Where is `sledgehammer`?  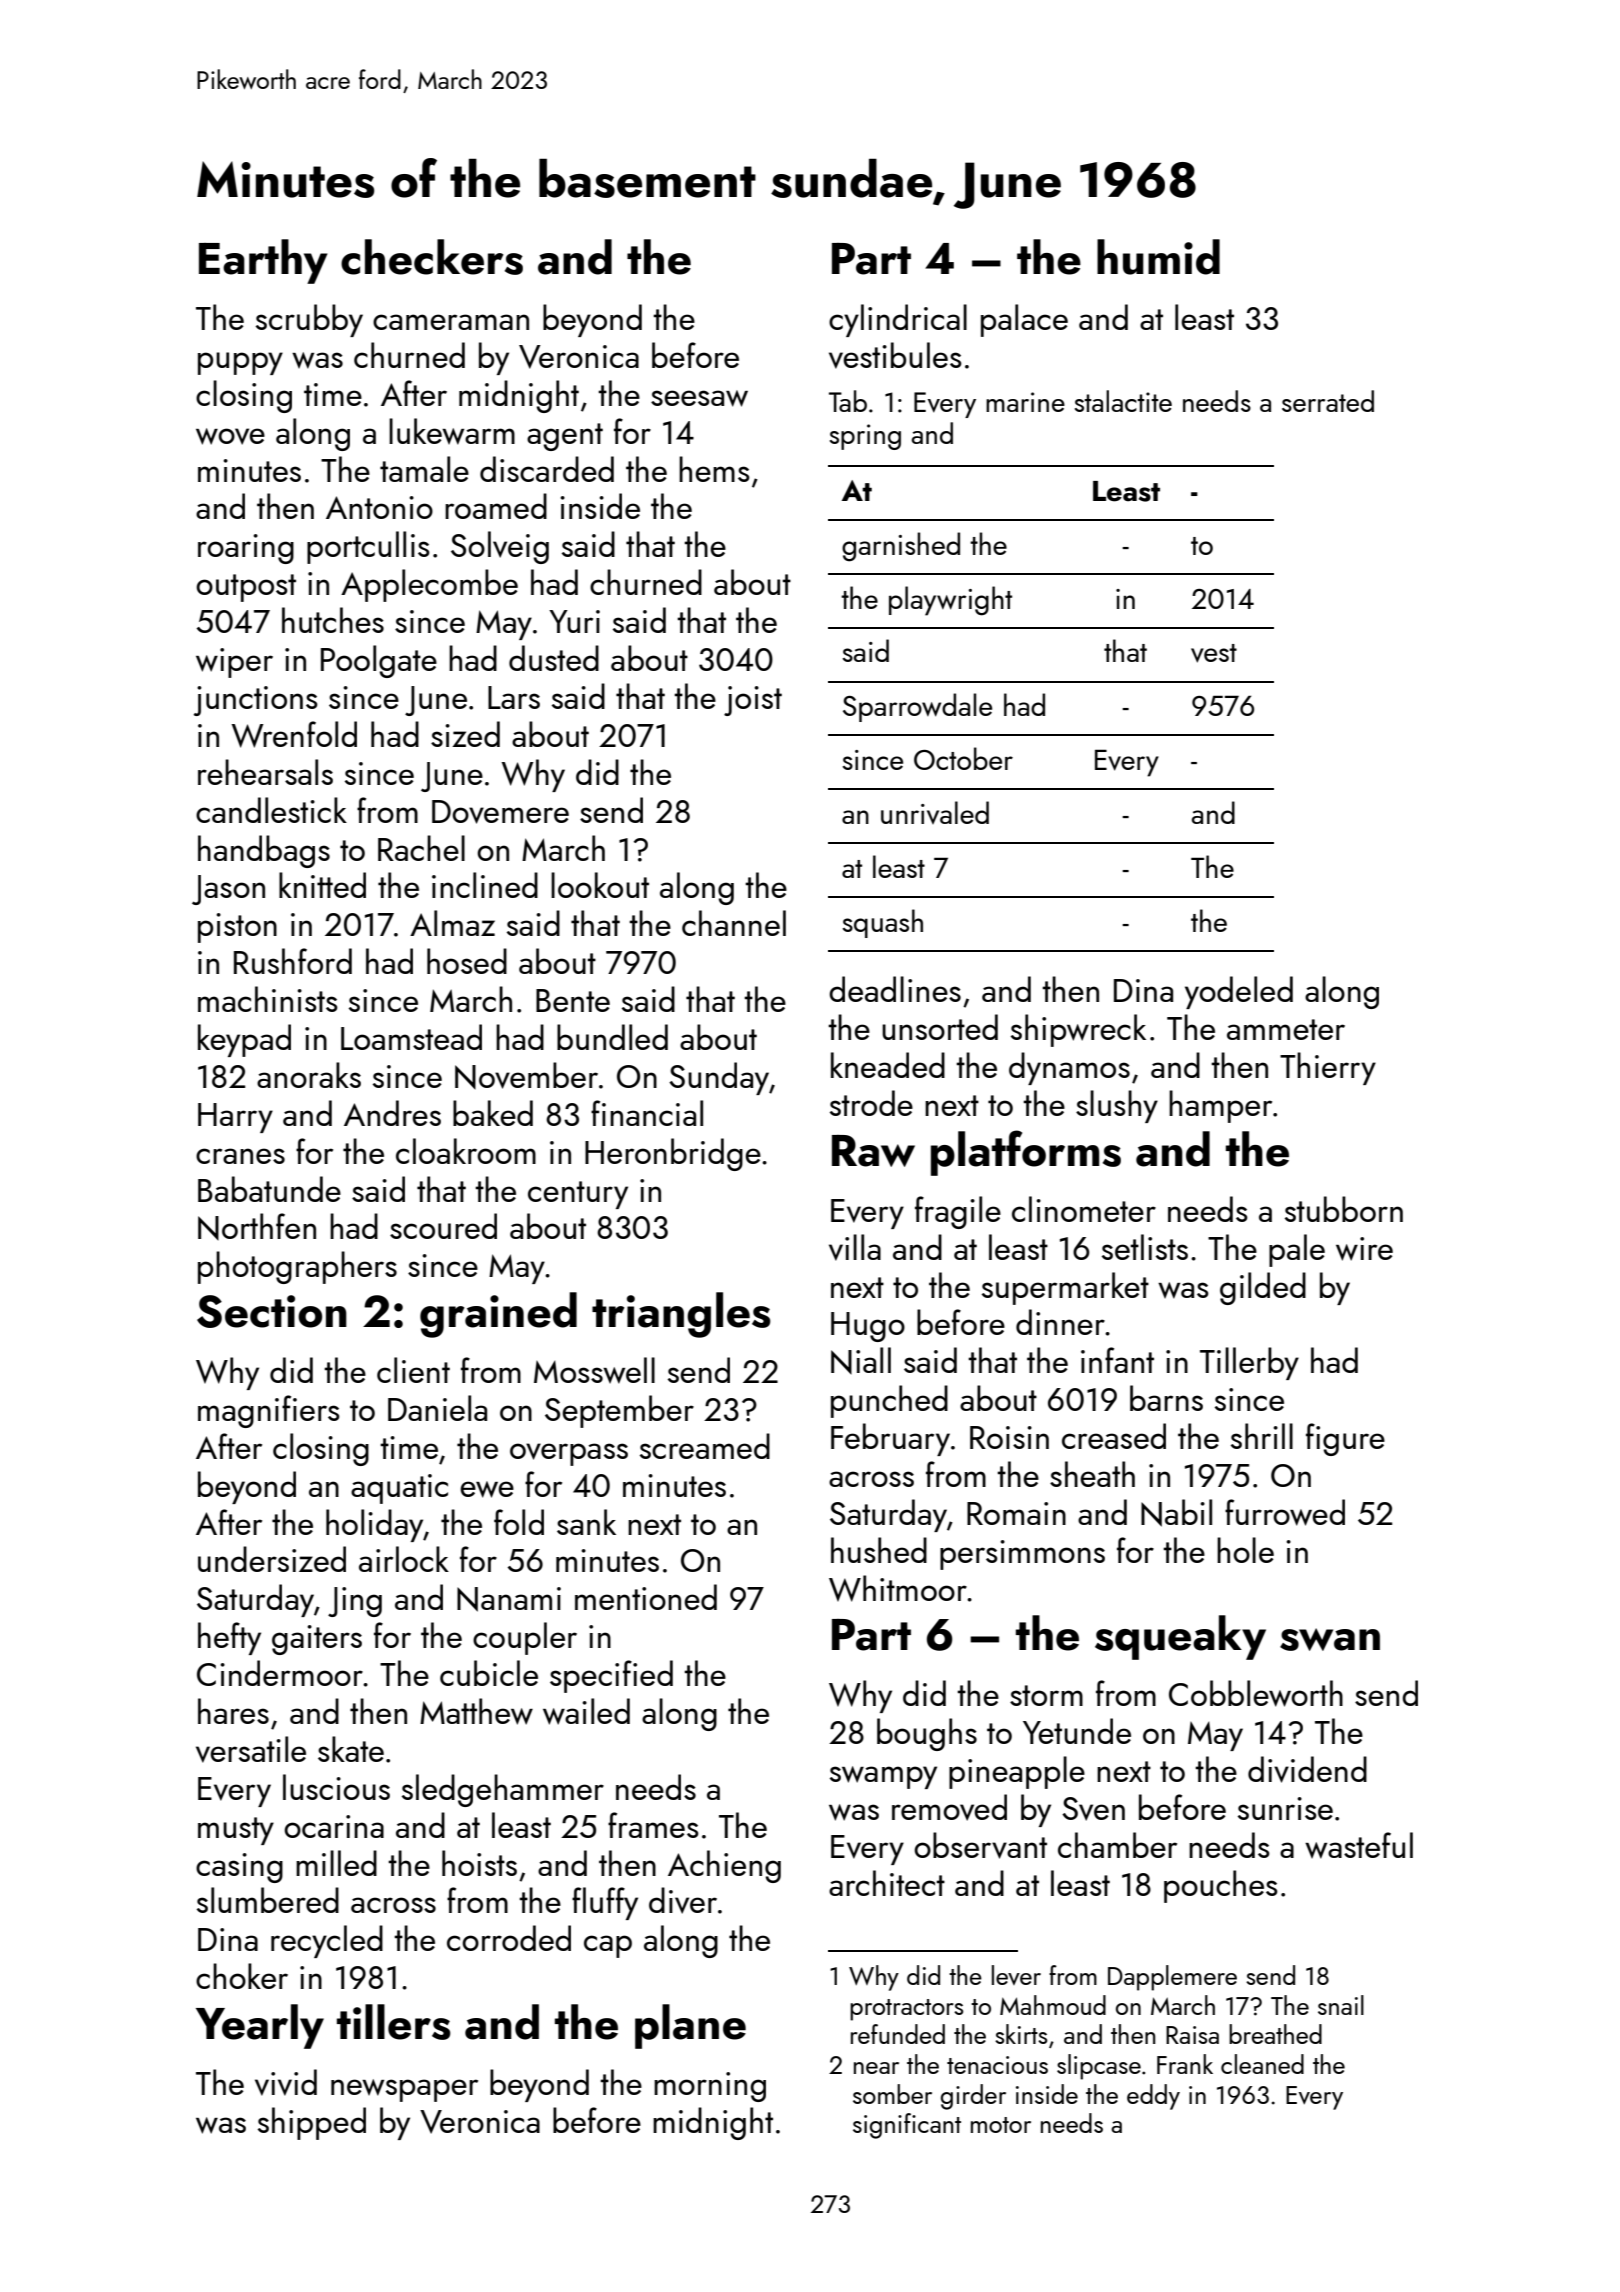 sledgehammer is located at coordinates (503, 1790).
